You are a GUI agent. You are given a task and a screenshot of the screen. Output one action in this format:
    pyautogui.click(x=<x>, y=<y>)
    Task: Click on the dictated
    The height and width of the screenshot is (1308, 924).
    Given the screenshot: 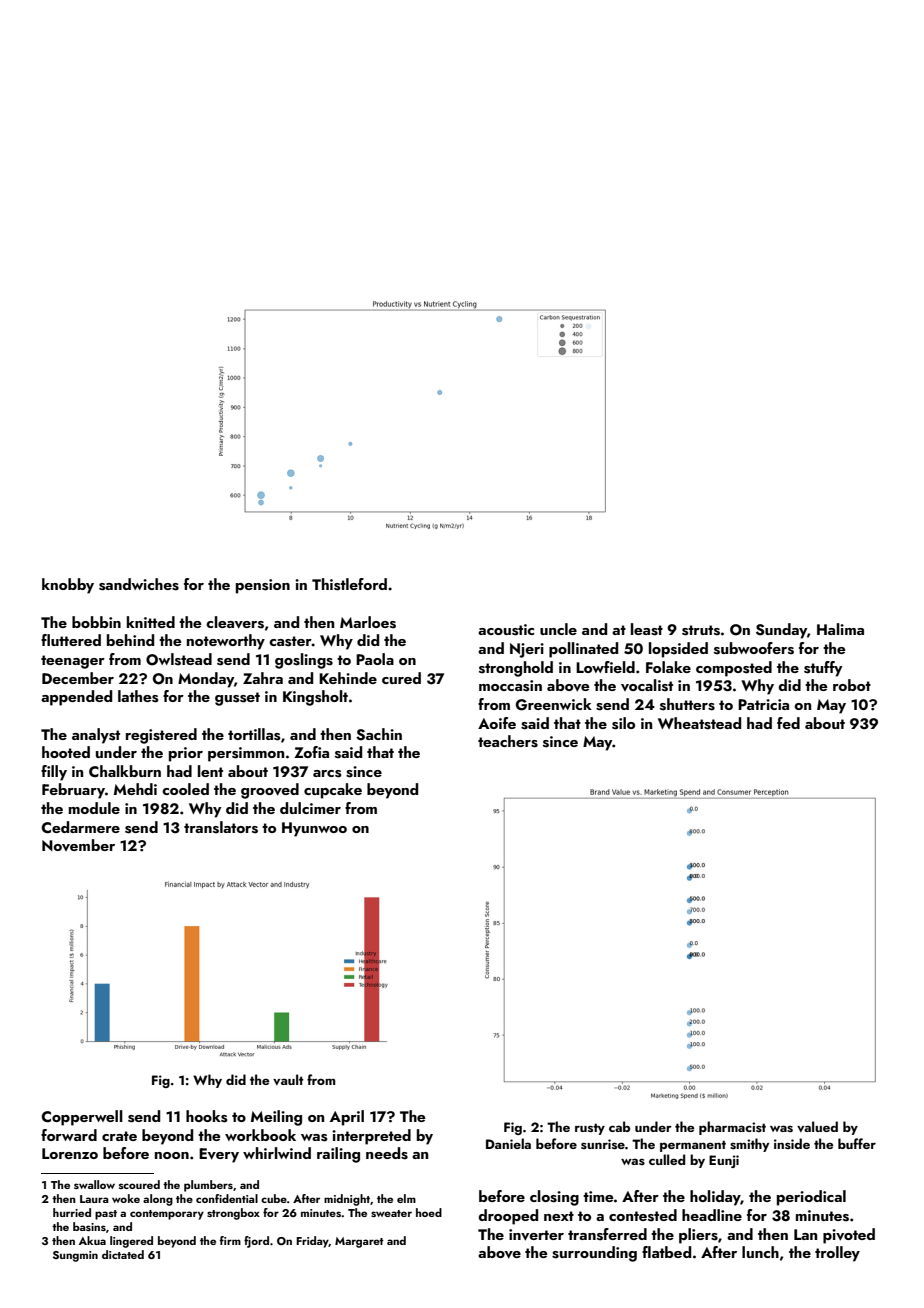 What is the action you would take?
    pyautogui.click(x=123, y=1254)
